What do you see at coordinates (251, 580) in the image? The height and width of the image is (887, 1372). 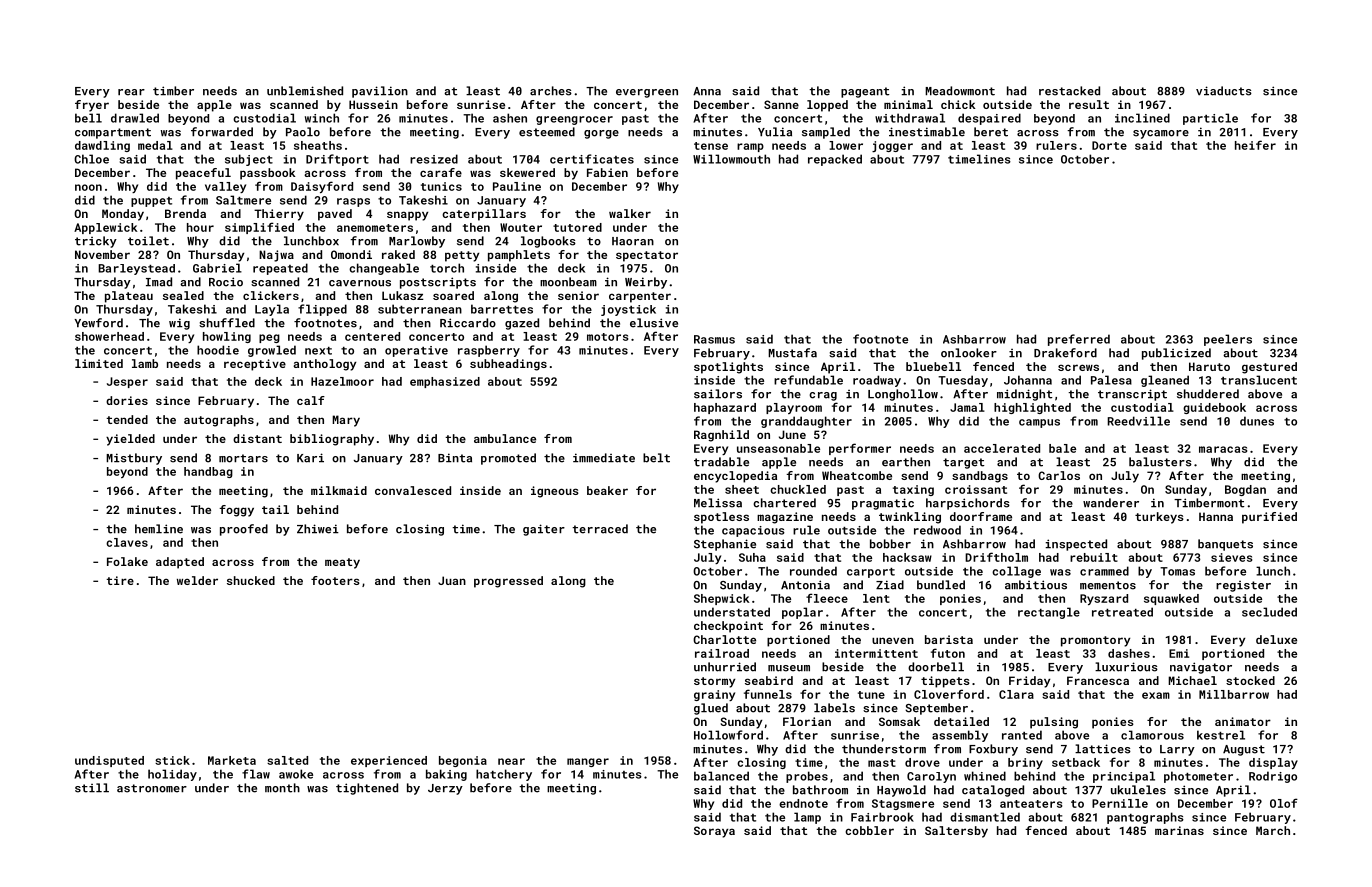 I see `shucked` at bounding box center [251, 580].
